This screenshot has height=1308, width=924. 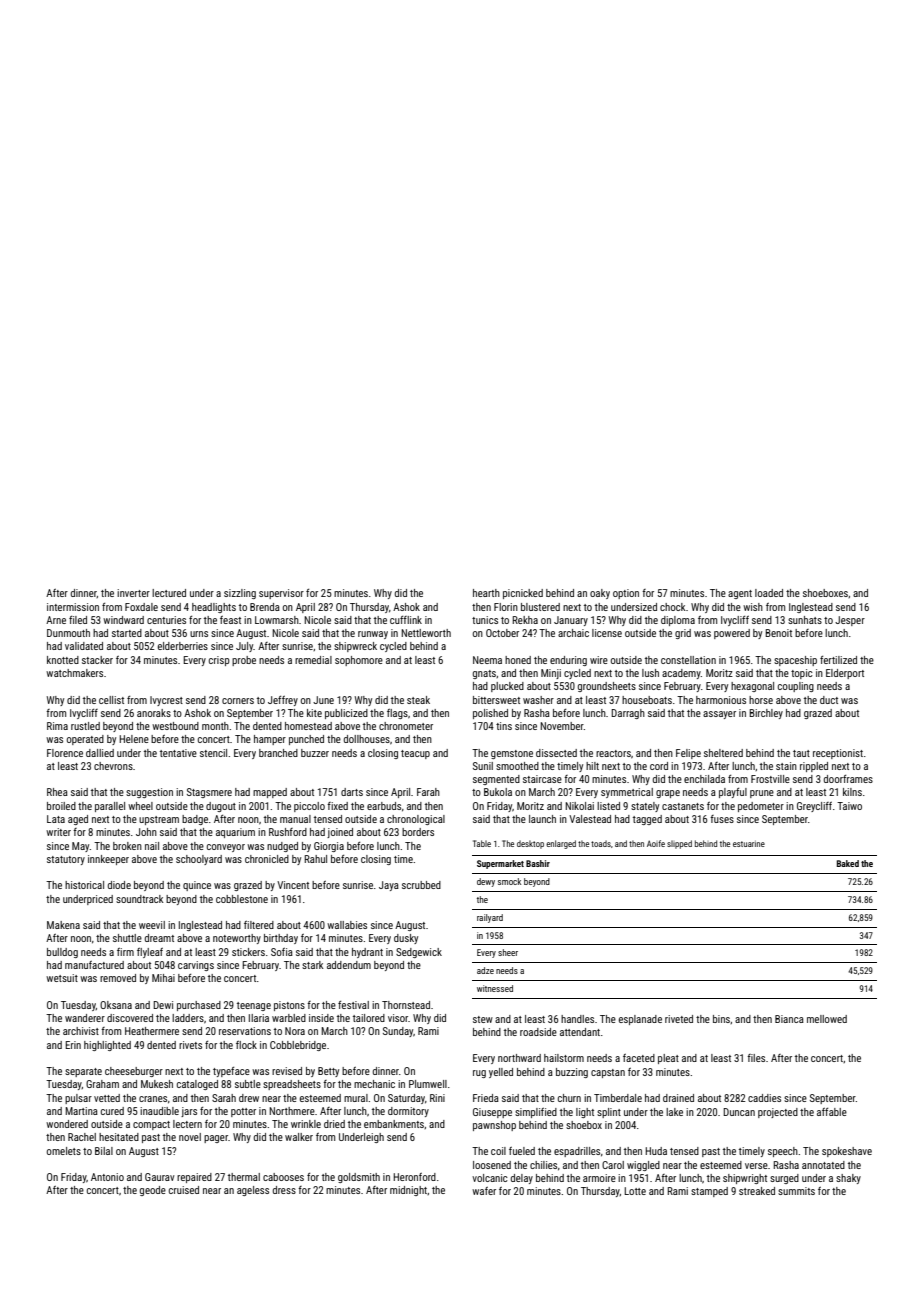 I want to click on blustered, so click(x=540, y=607).
